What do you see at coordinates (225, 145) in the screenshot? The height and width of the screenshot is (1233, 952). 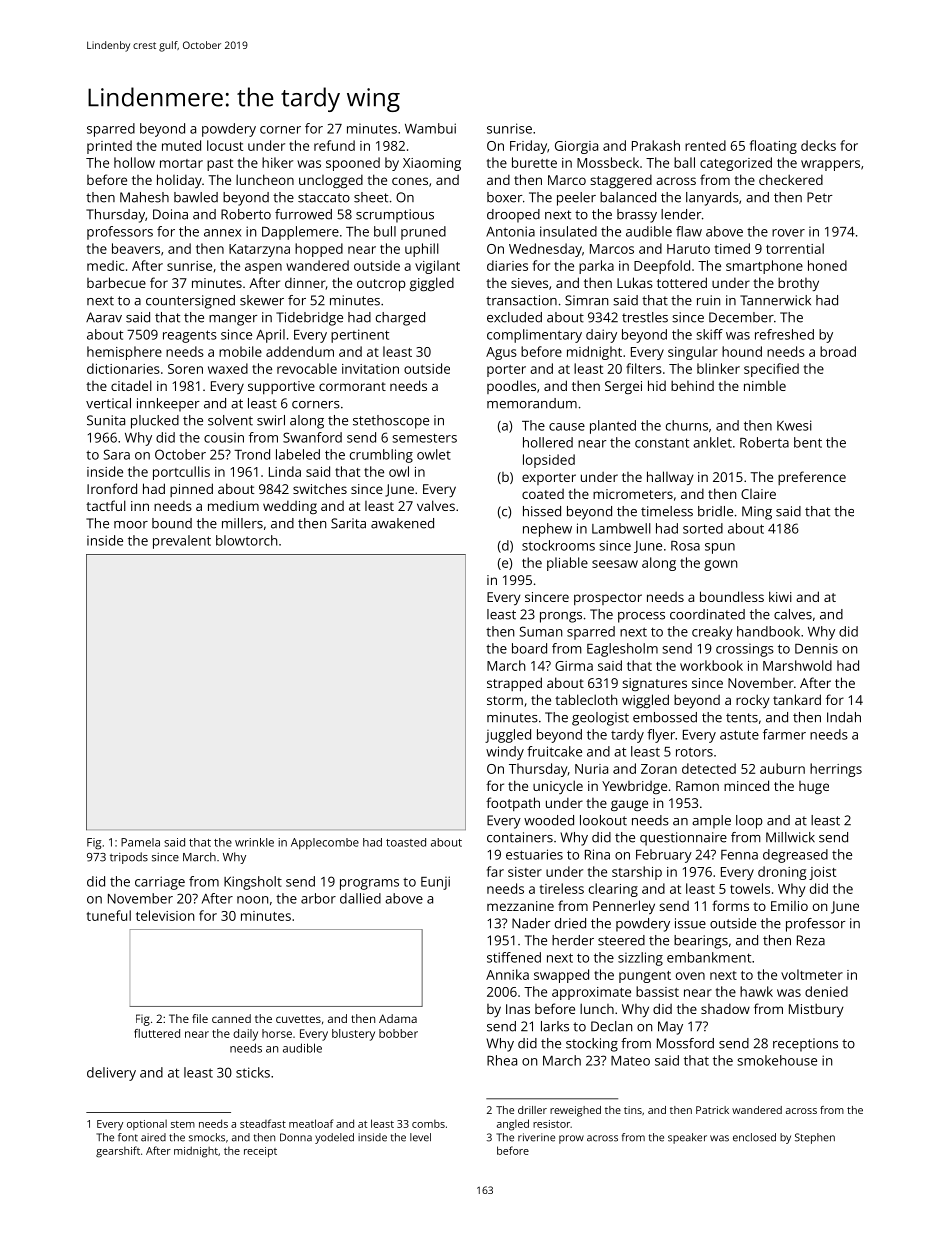 I see `locust` at bounding box center [225, 145].
